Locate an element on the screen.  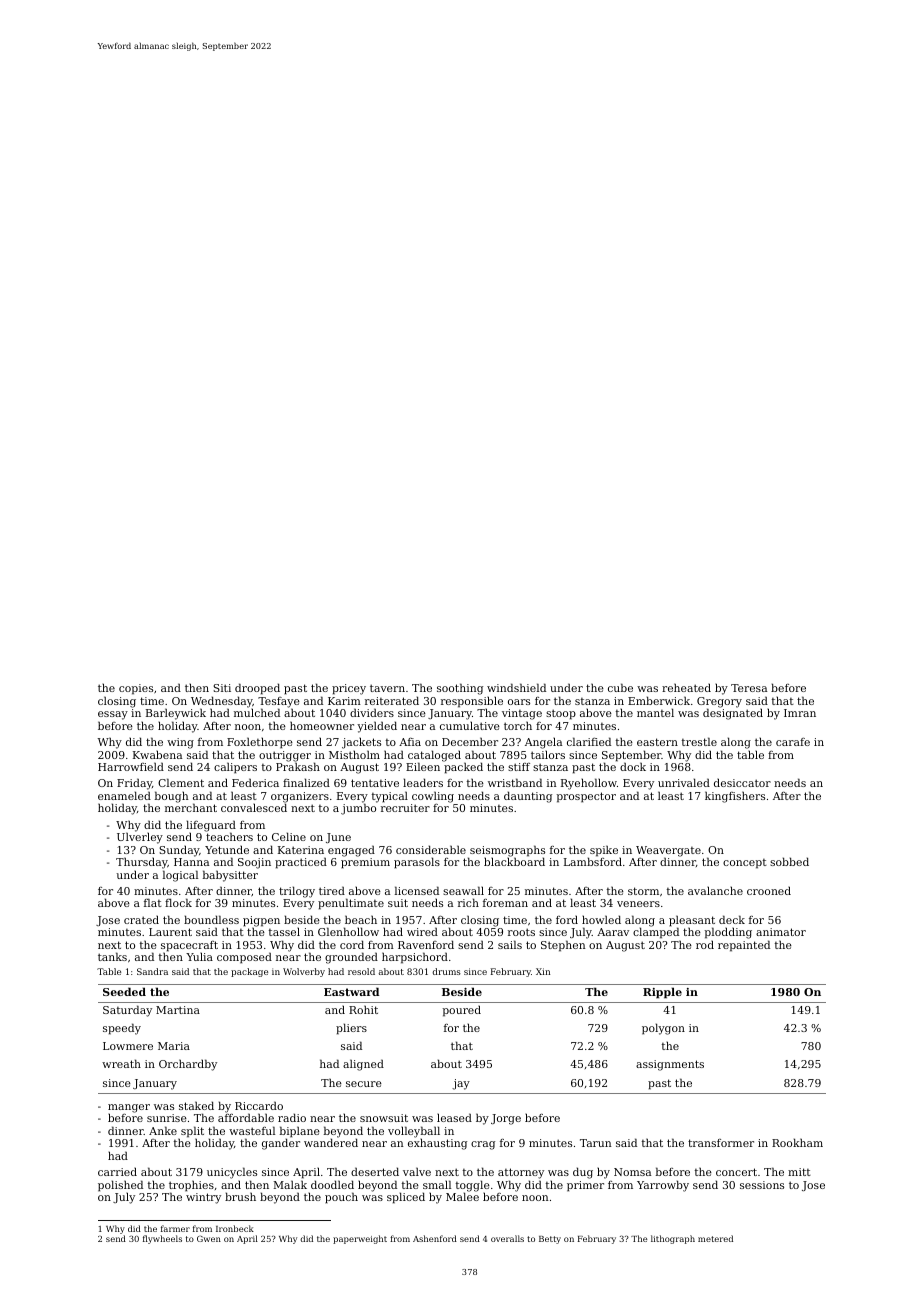
soothing is located at coordinates (460, 689).
